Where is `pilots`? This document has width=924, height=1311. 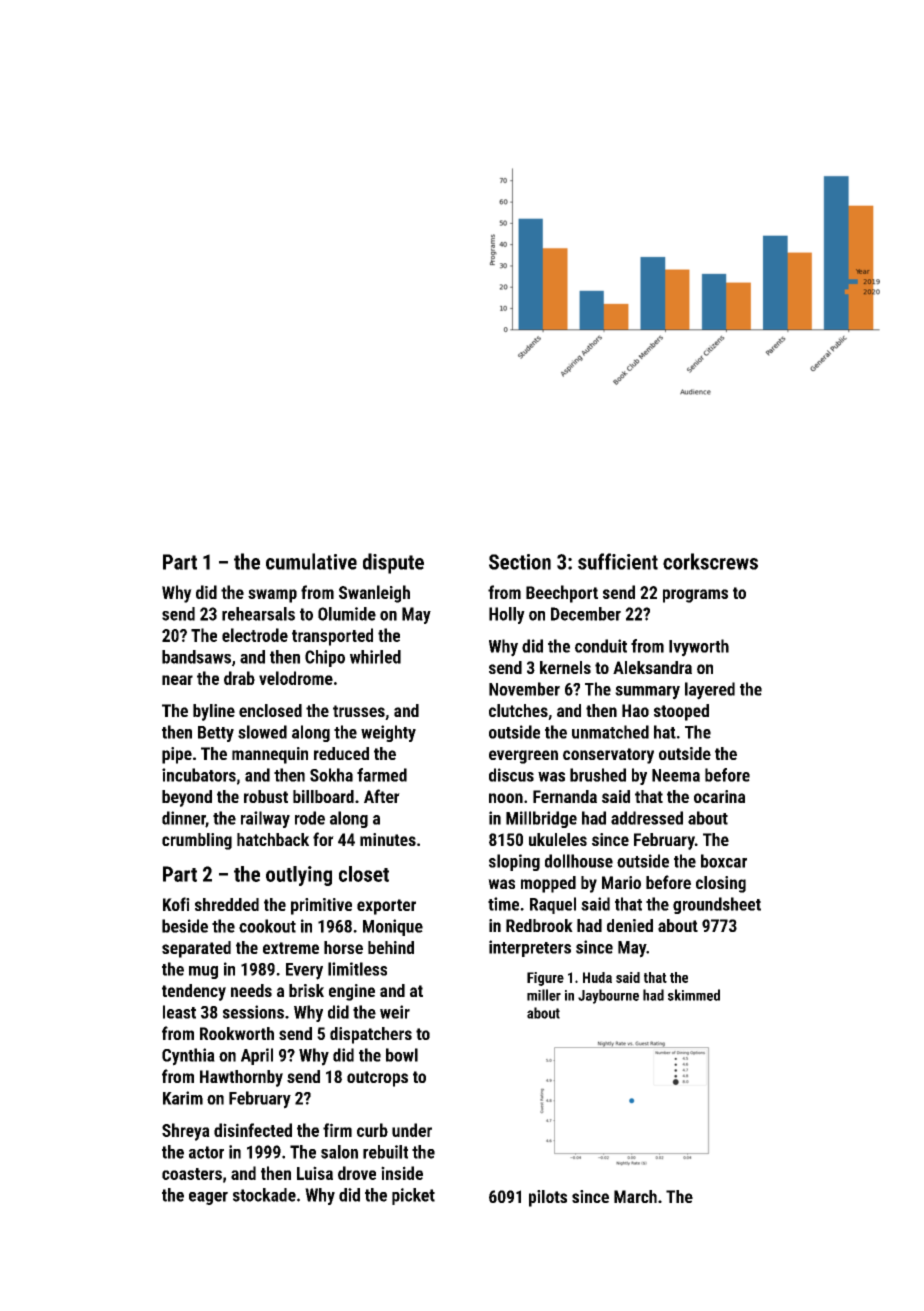 pilots is located at coordinates (548, 1198).
